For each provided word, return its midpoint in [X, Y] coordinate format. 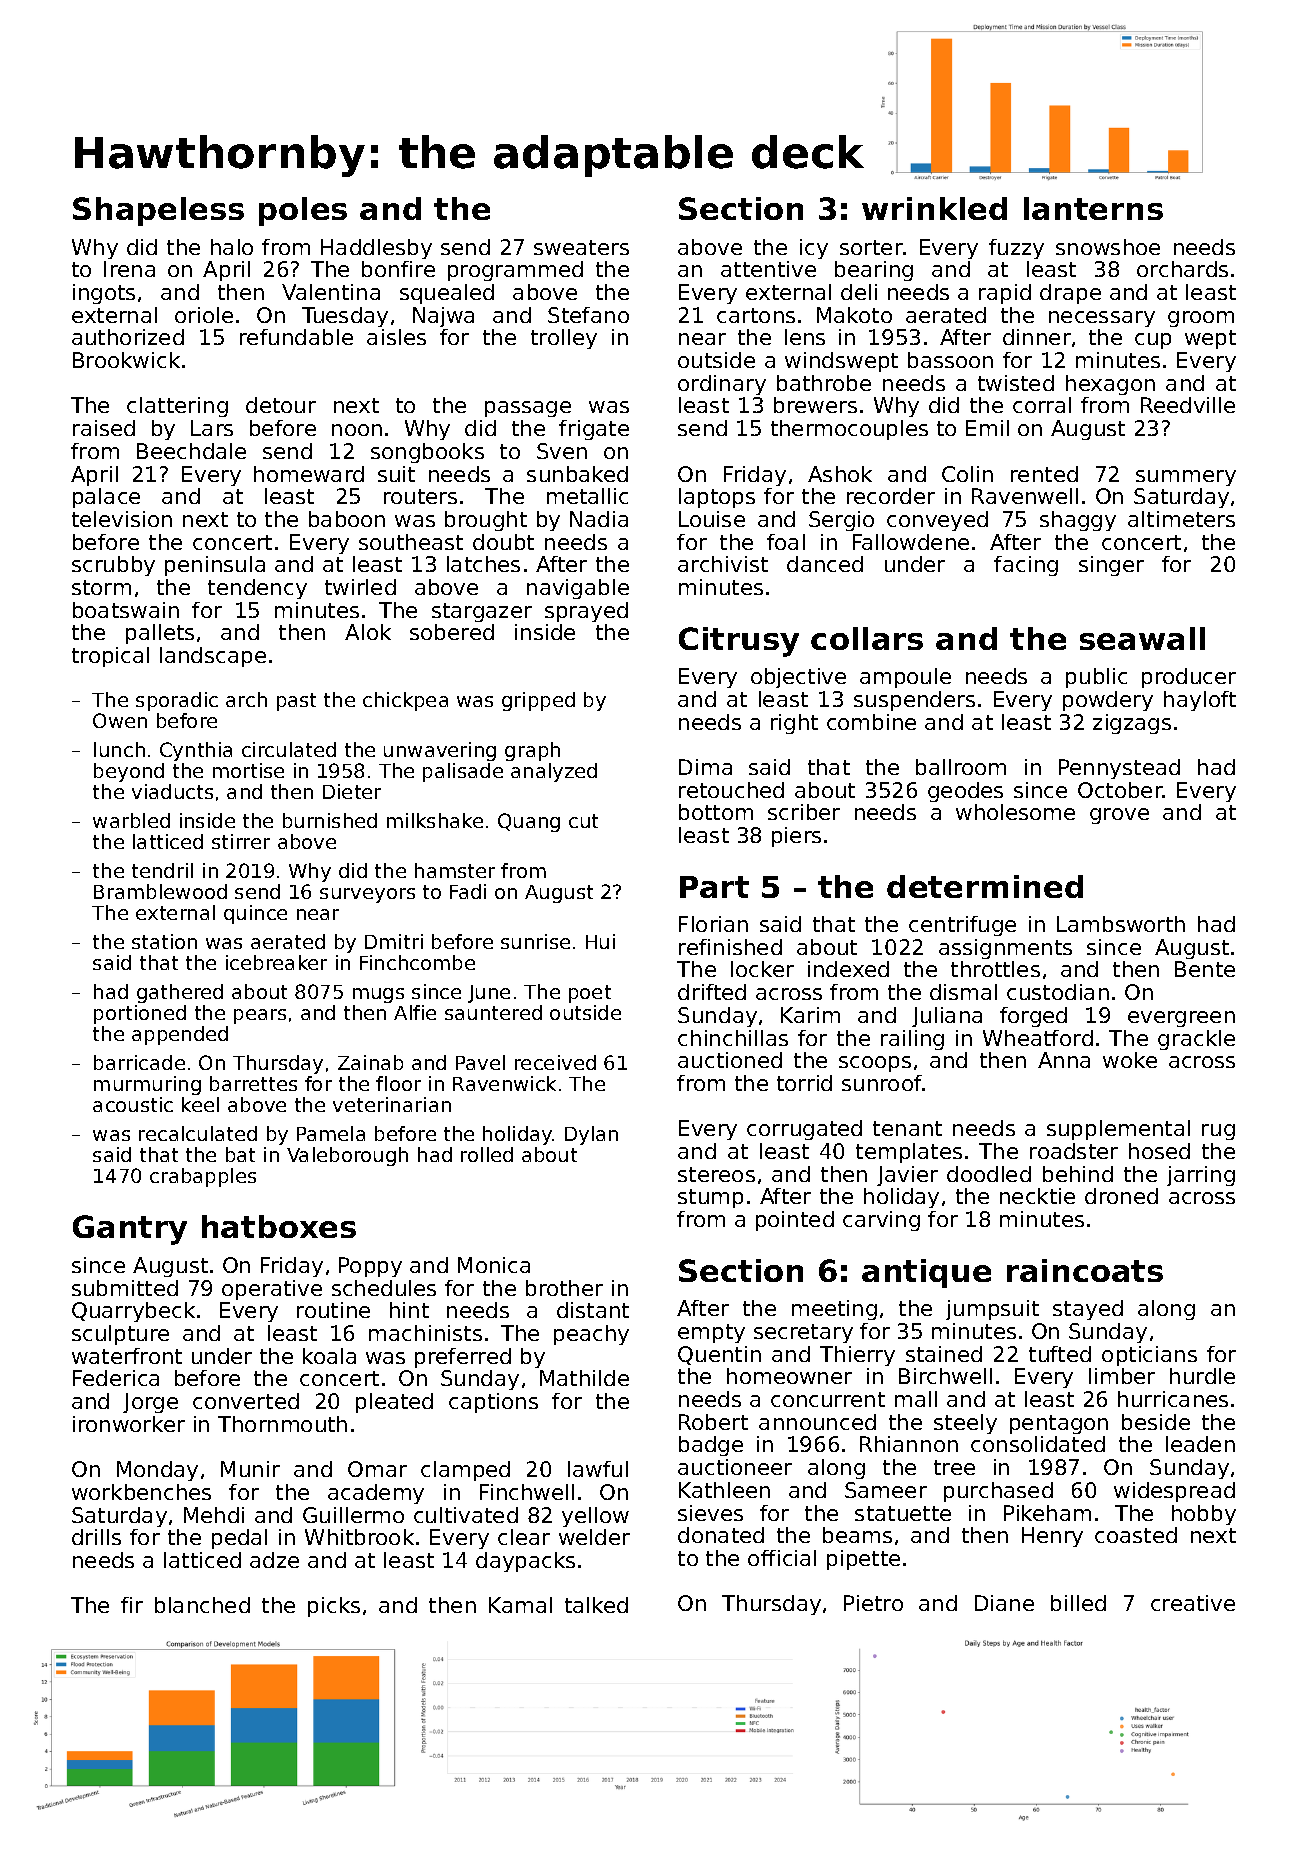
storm [101, 587]
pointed [795, 1221]
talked [596, 1605]
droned [1121, 1196]
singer [1111, 566]
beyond [129, 772]
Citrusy [739, 642]
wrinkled [934, 208]
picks [334, 1607]
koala [329, 1356]
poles [303, 211]
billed [1078, 1603]
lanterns [1093, 208]
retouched [731, 790]
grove [1119, 816]
